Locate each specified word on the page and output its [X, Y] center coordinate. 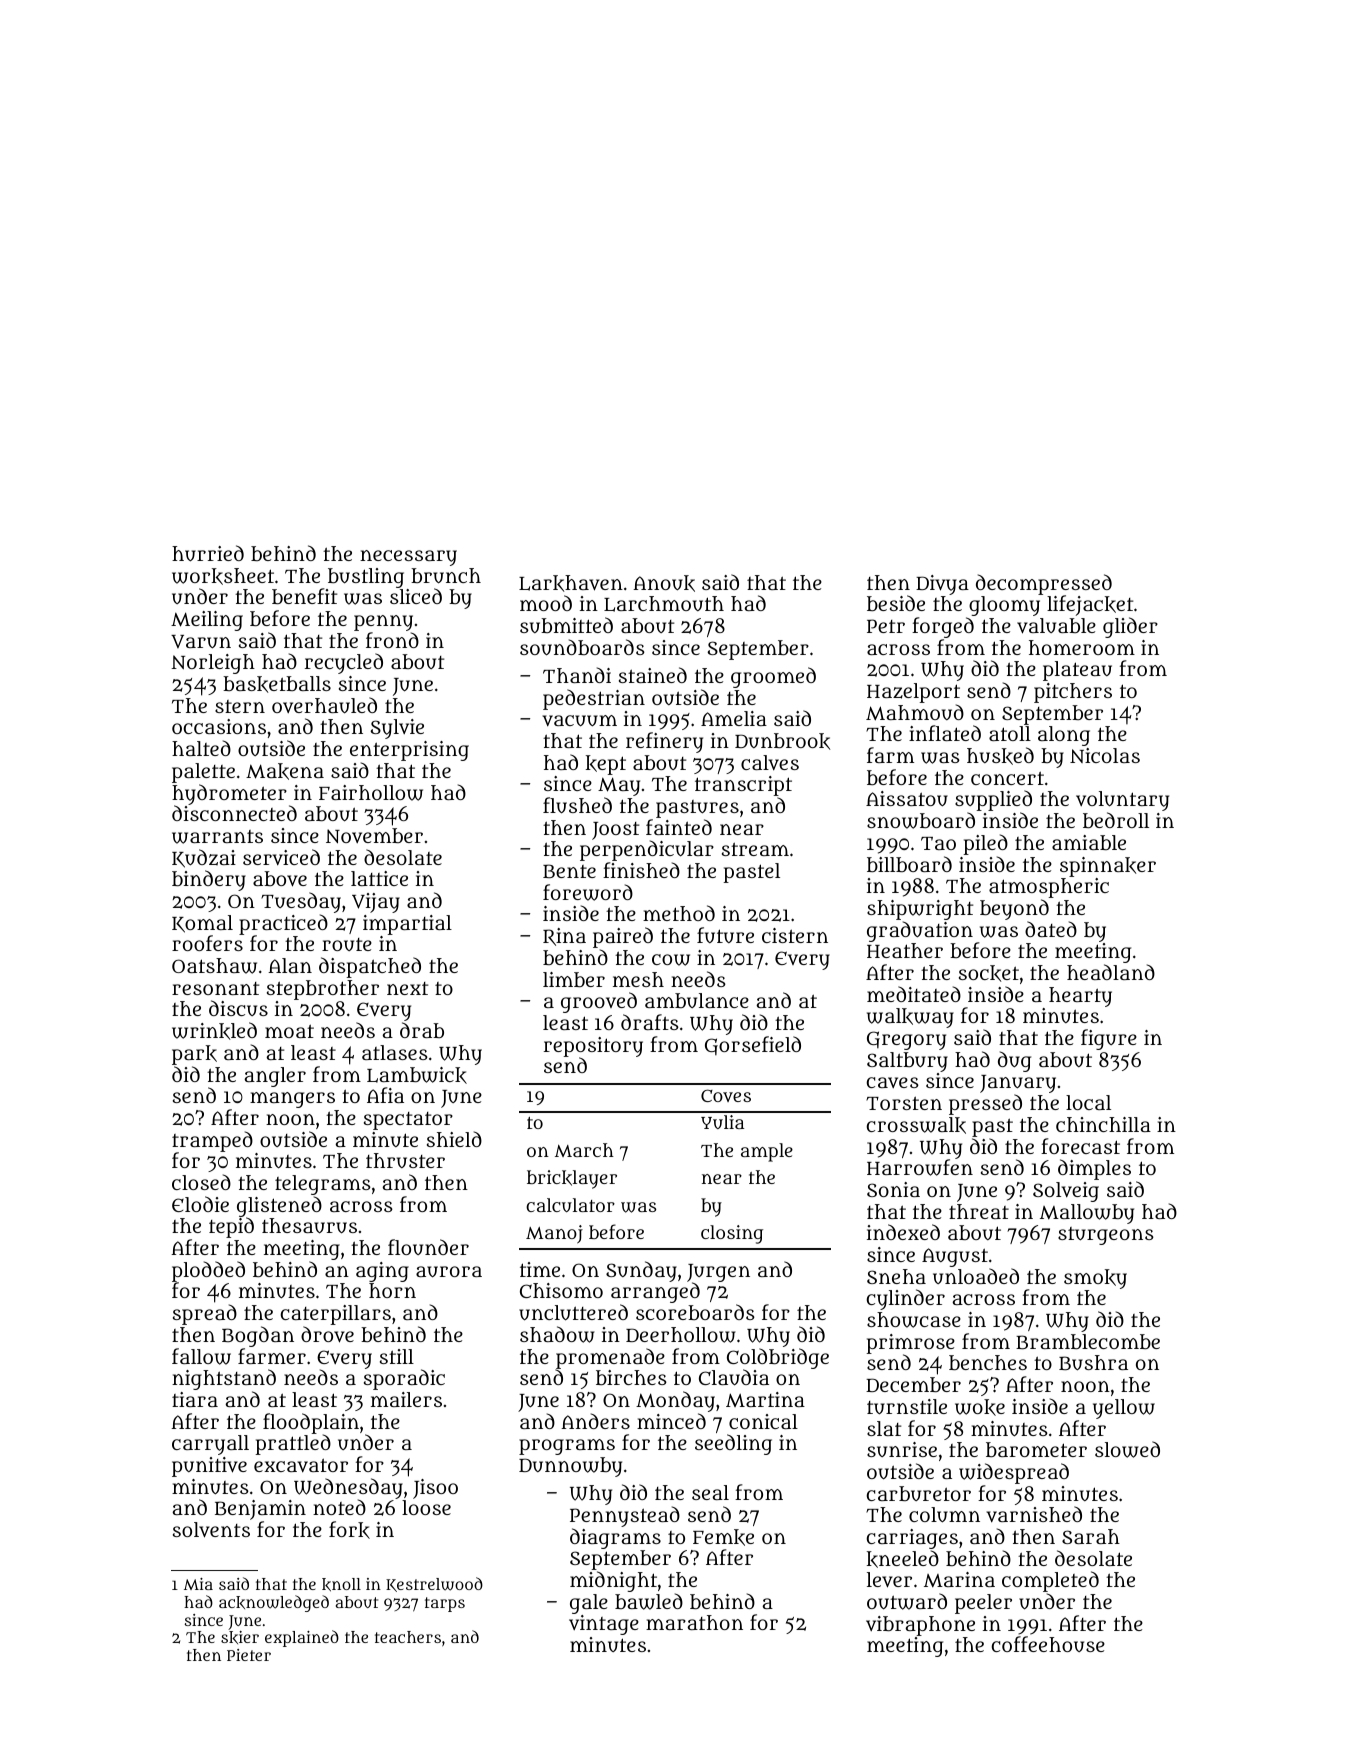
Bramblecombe [1088, 1342]
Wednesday [348, 1489]
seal [710, 1492]
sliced [416, 596]
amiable [1089, 842]
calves [770, 763]
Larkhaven [571, 583]
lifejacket [1090, 606]
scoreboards [695, 1312]
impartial [407, 925]
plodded [208, 1272]
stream [755, 849]
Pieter [249, 1655]
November [374, 835]
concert [1007, 778]
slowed [1127, 1449]
